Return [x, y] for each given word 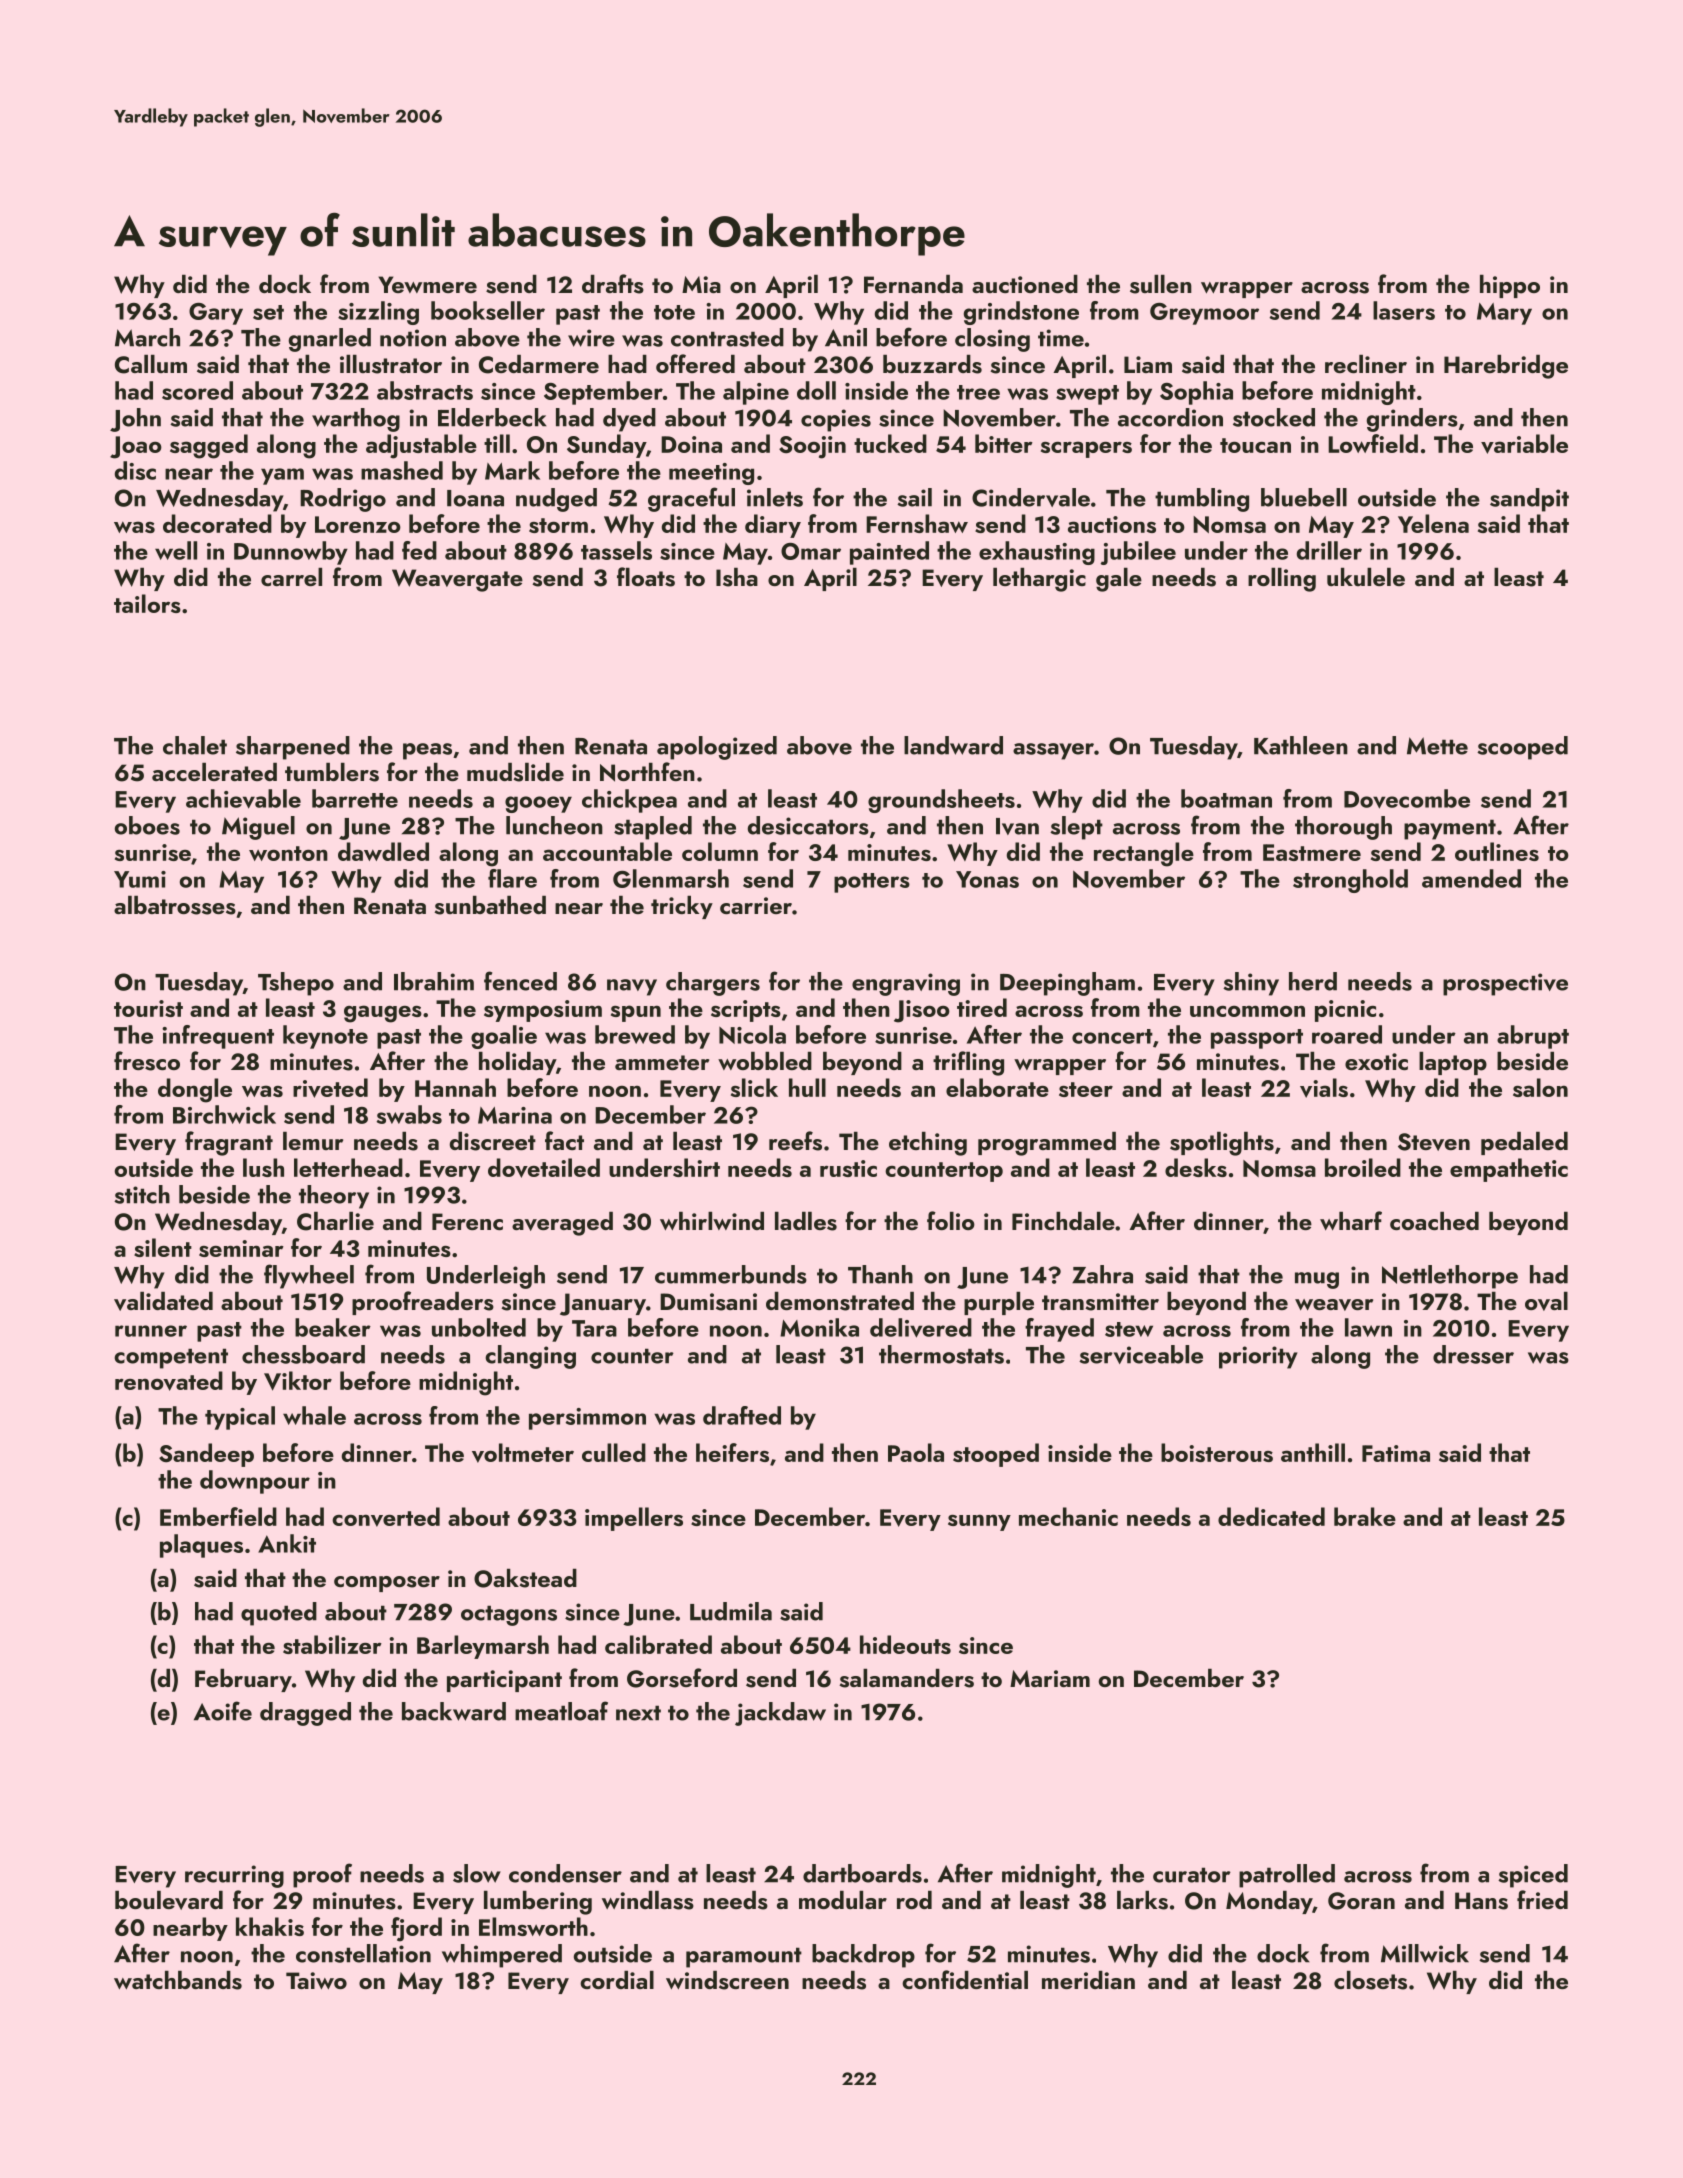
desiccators [808, 825]
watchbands [178, 1980]
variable [1524, 444]
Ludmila [731, 1611]
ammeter [662, 1062]
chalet [195, 745]
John [135, 420]
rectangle [1144, 854]
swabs [409, 1114]
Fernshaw [917, 523]
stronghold [1350, 881]
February [243, 1680]
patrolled [1287, 1876]
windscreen [727, 1980]
